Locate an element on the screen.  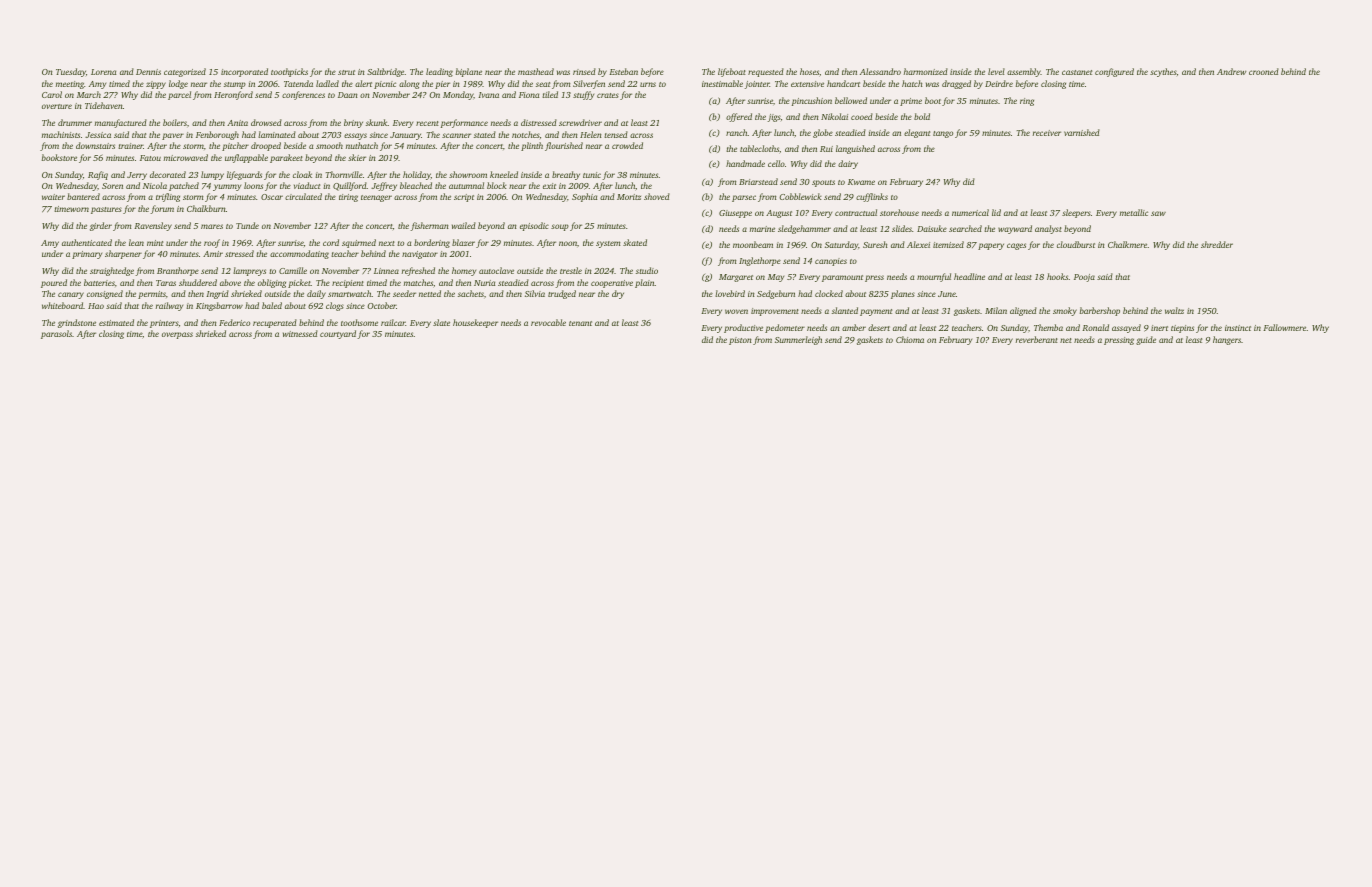
Andrew is located at coordinates (1231, 71).
